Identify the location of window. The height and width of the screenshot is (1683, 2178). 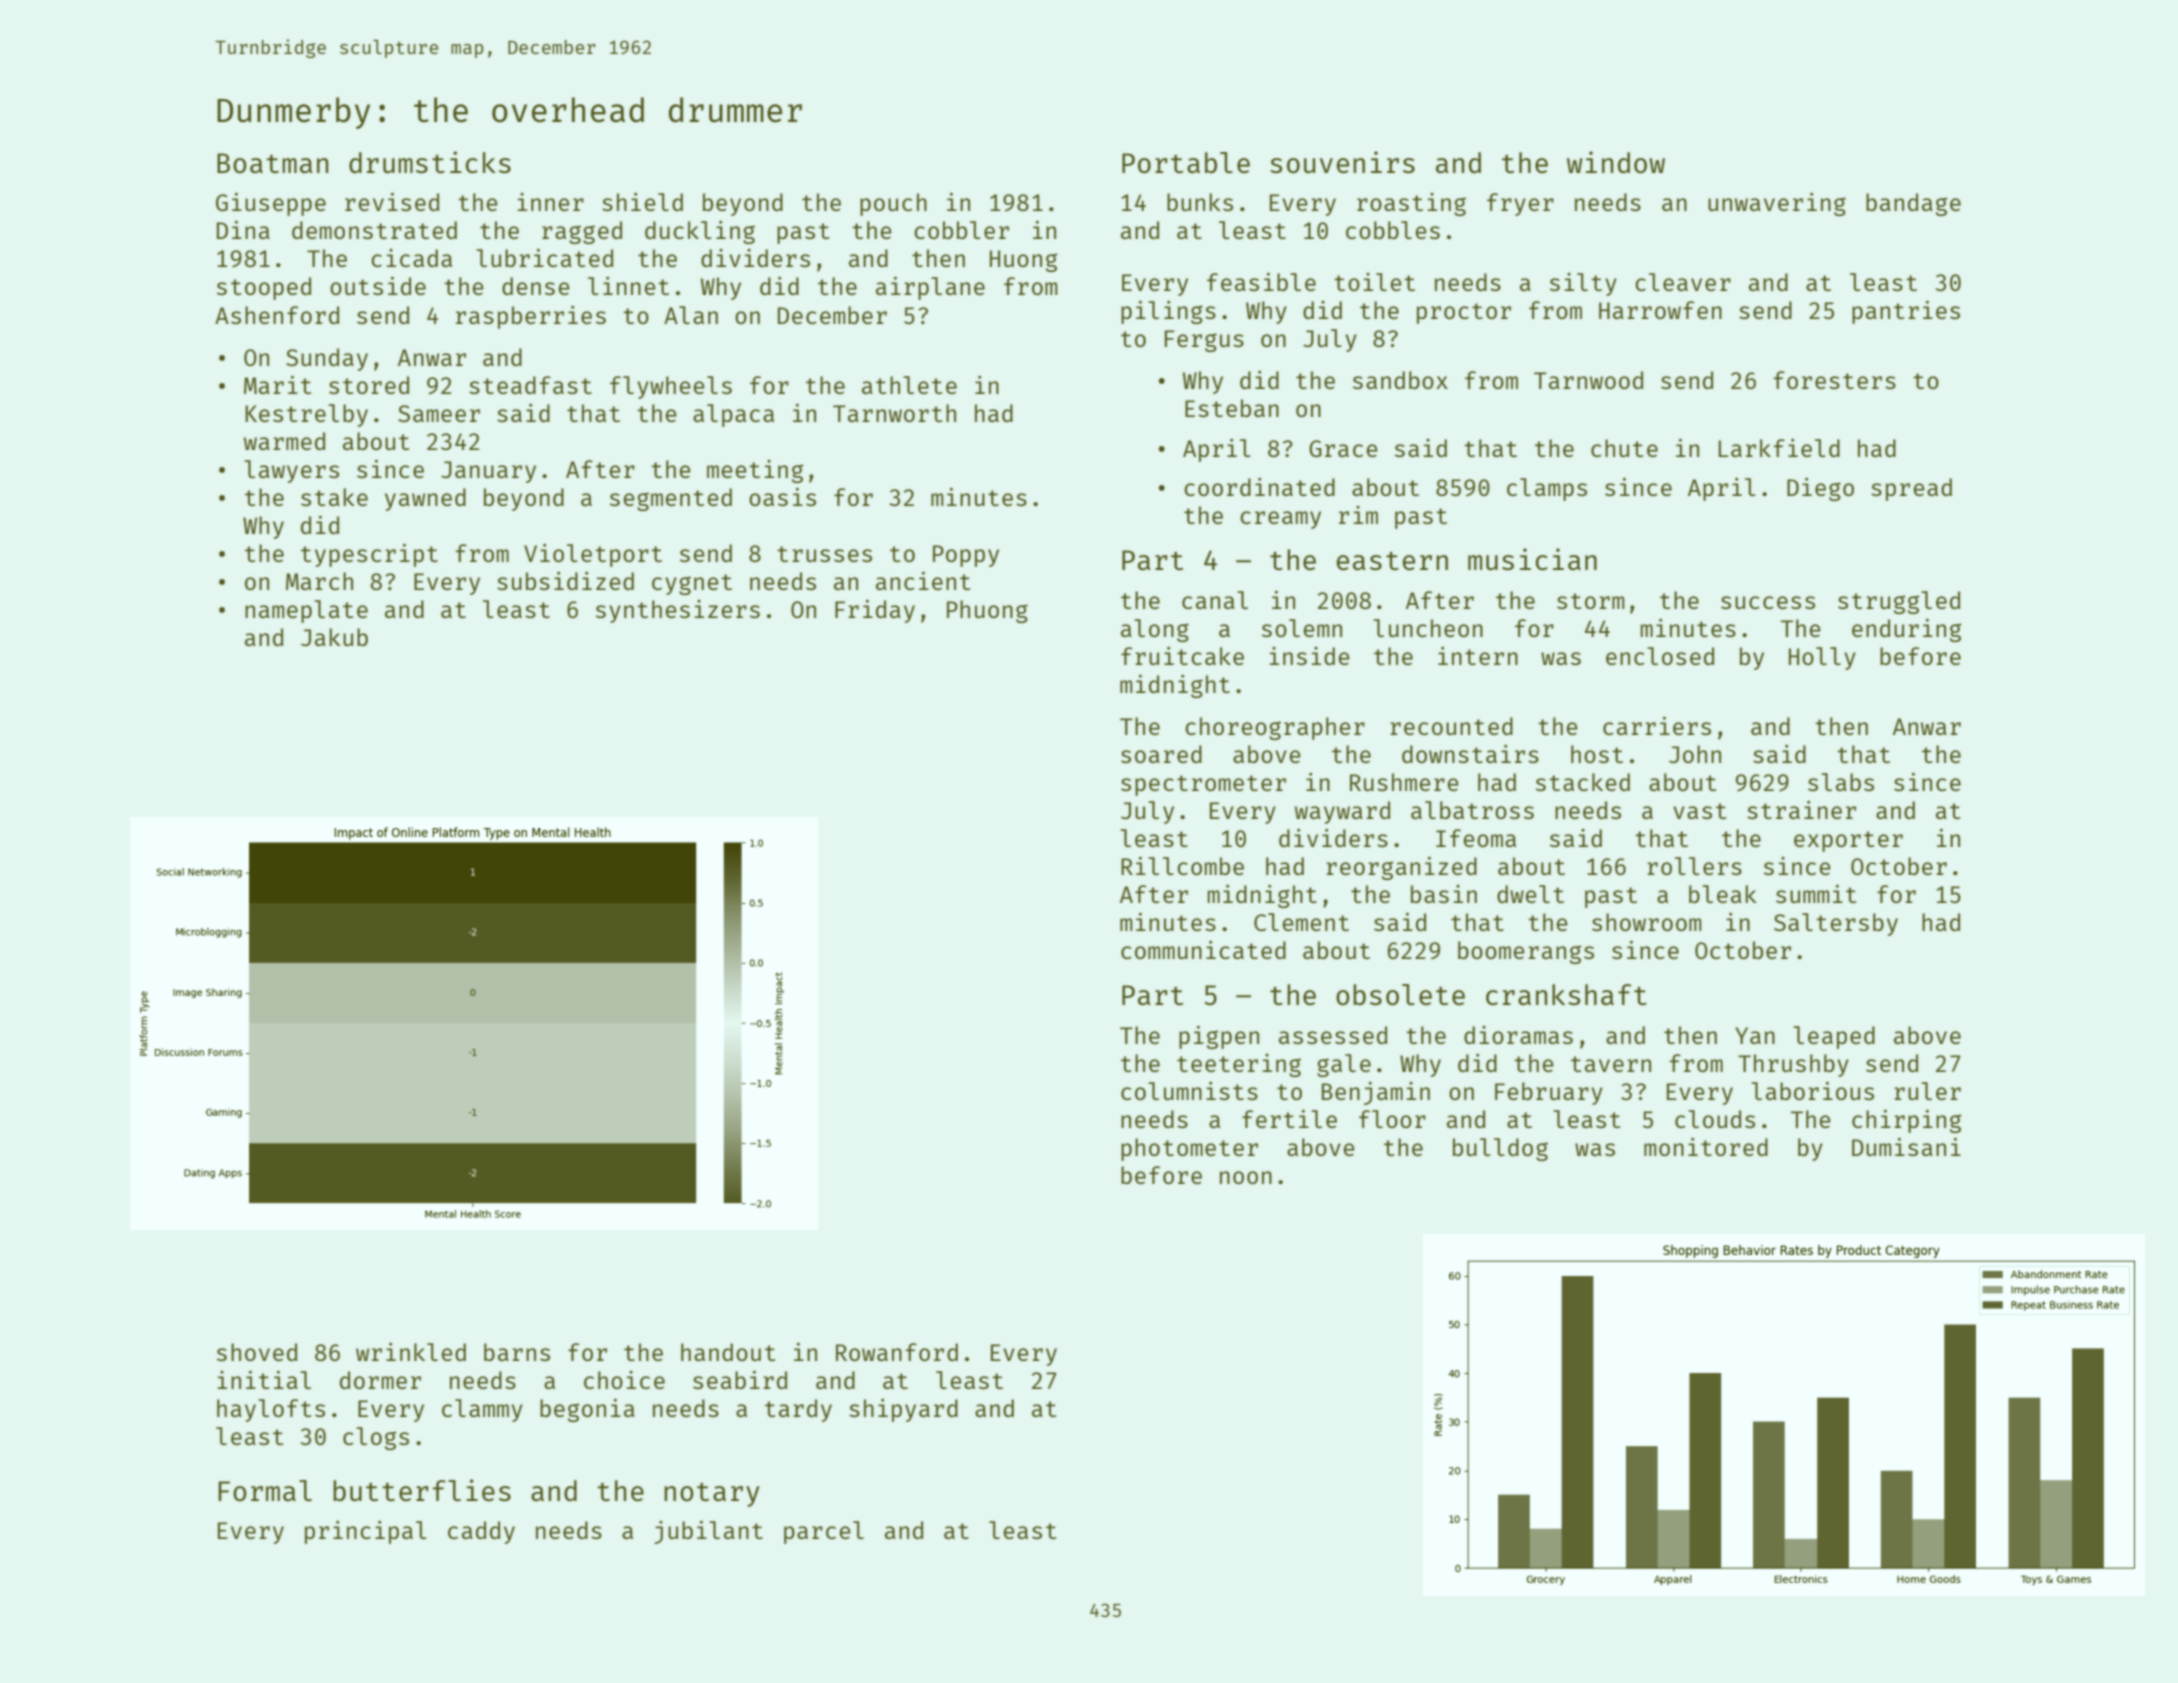
(1616, 162).
